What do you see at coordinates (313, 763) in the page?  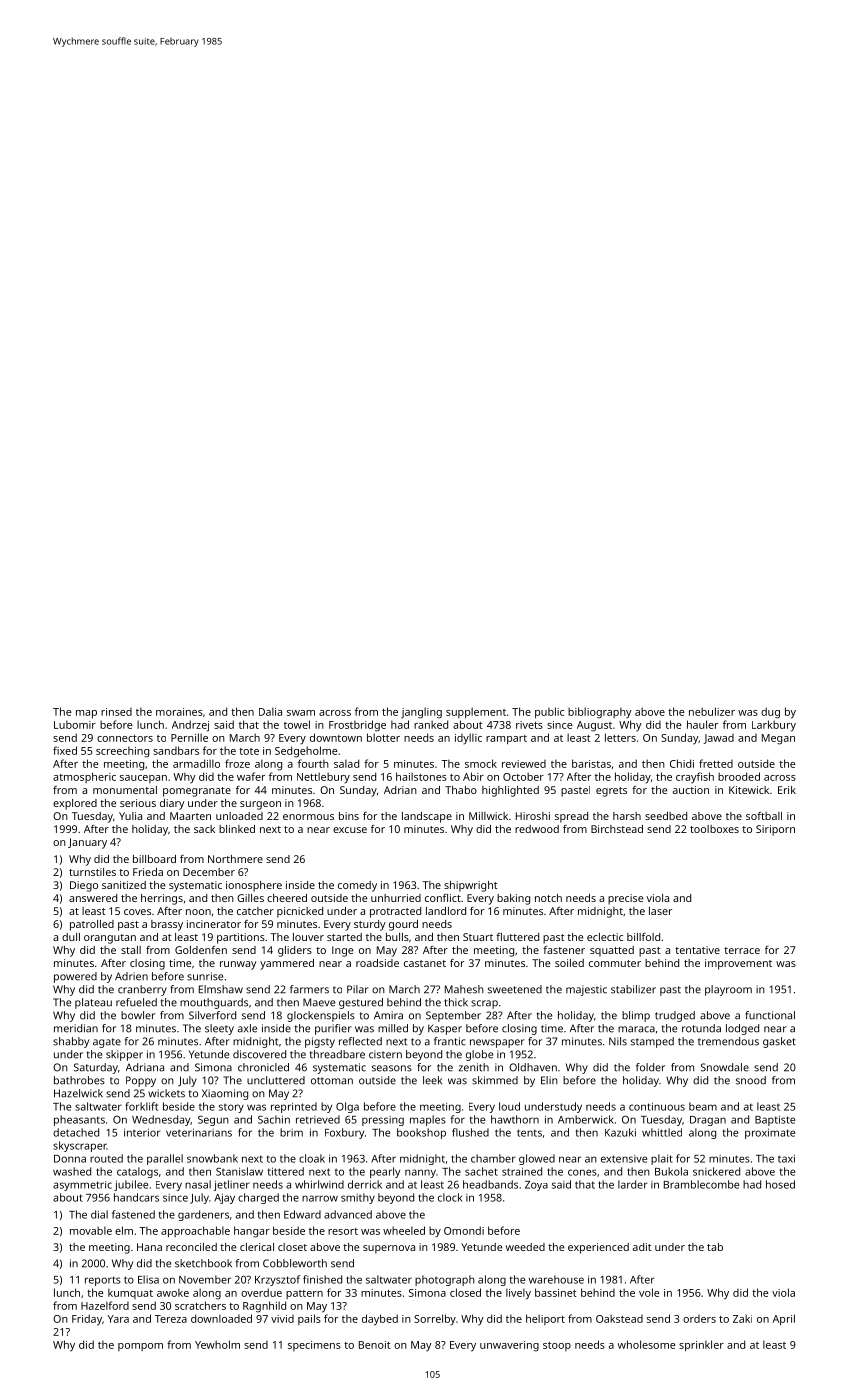 I see `fourth` at bounding box center [313, 763].
